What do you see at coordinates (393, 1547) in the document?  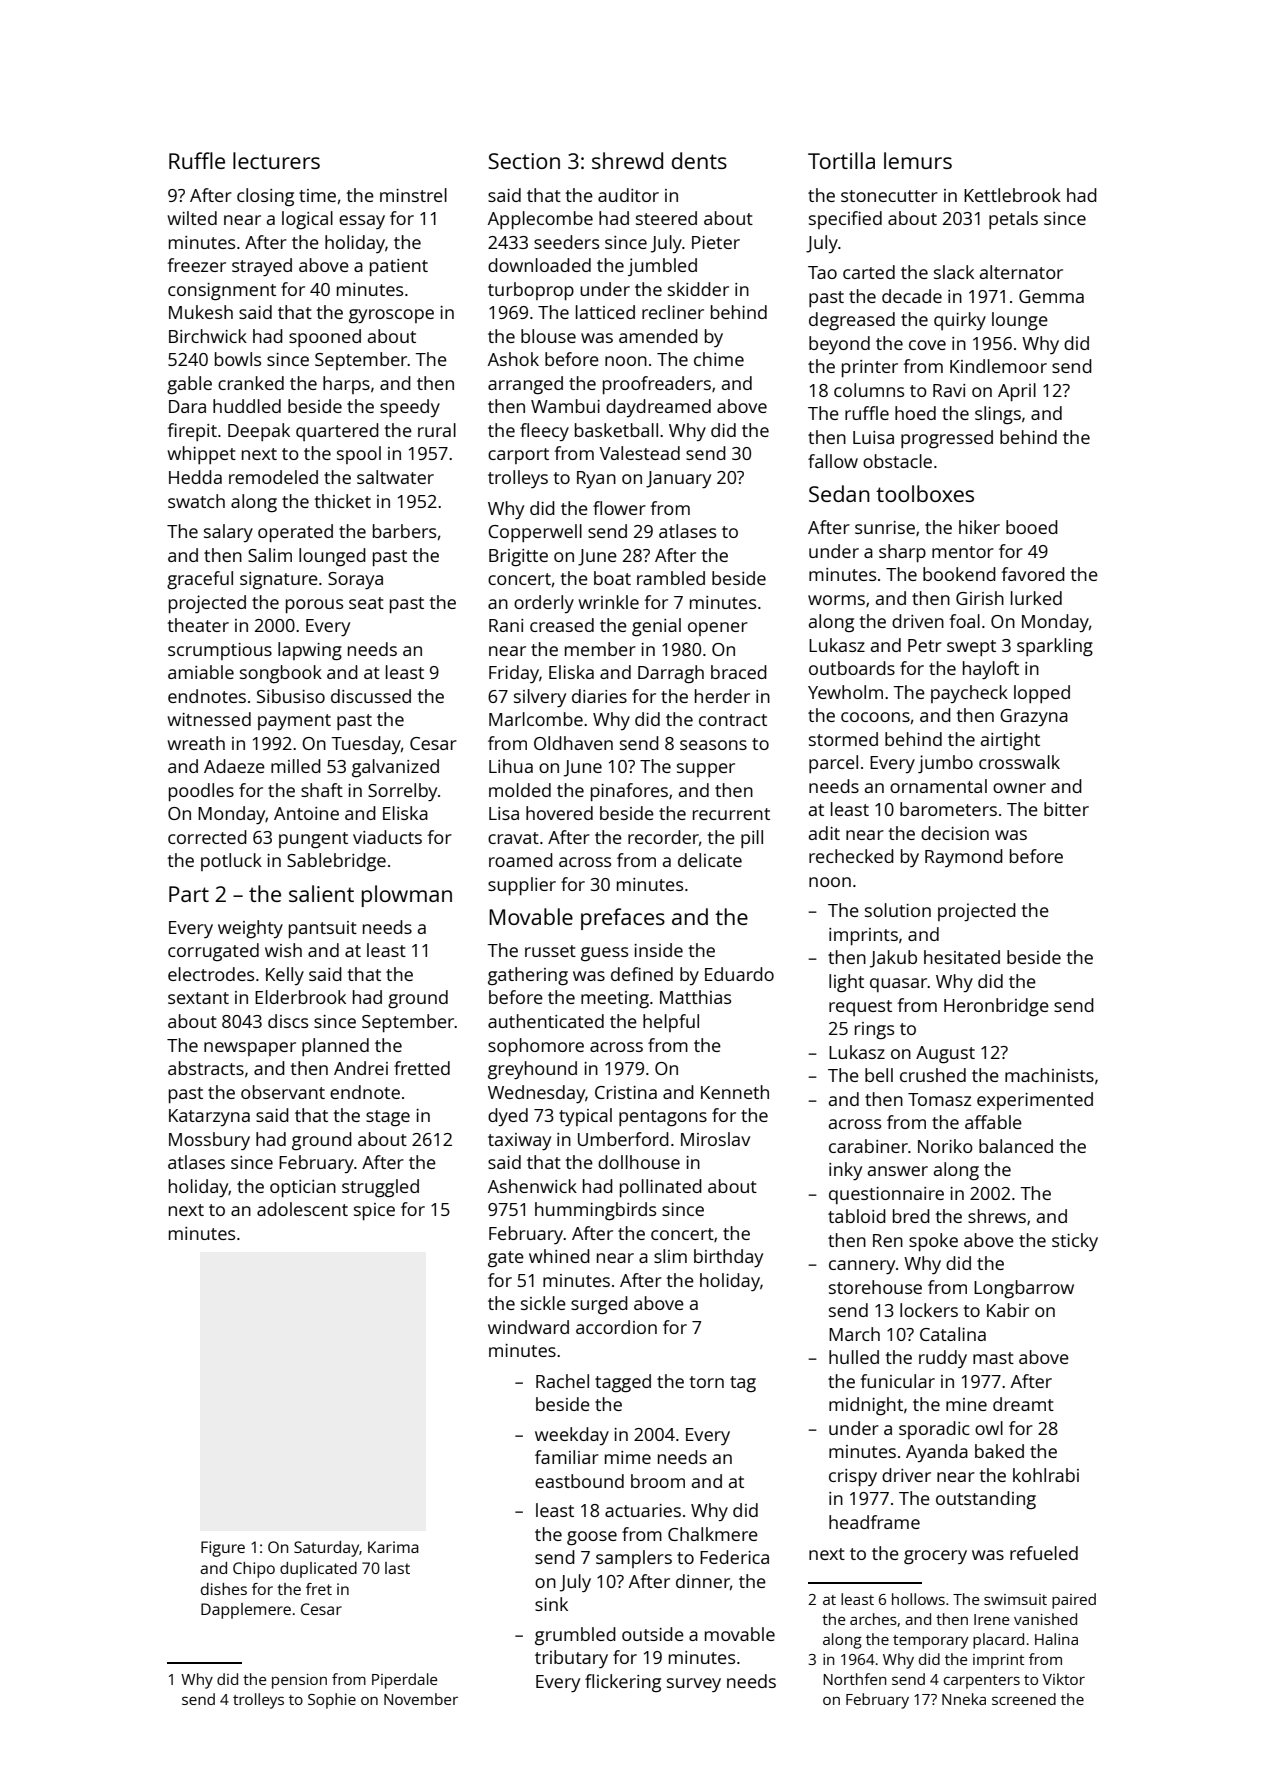 I see `Karima` at bounding box center [393, 1547].
